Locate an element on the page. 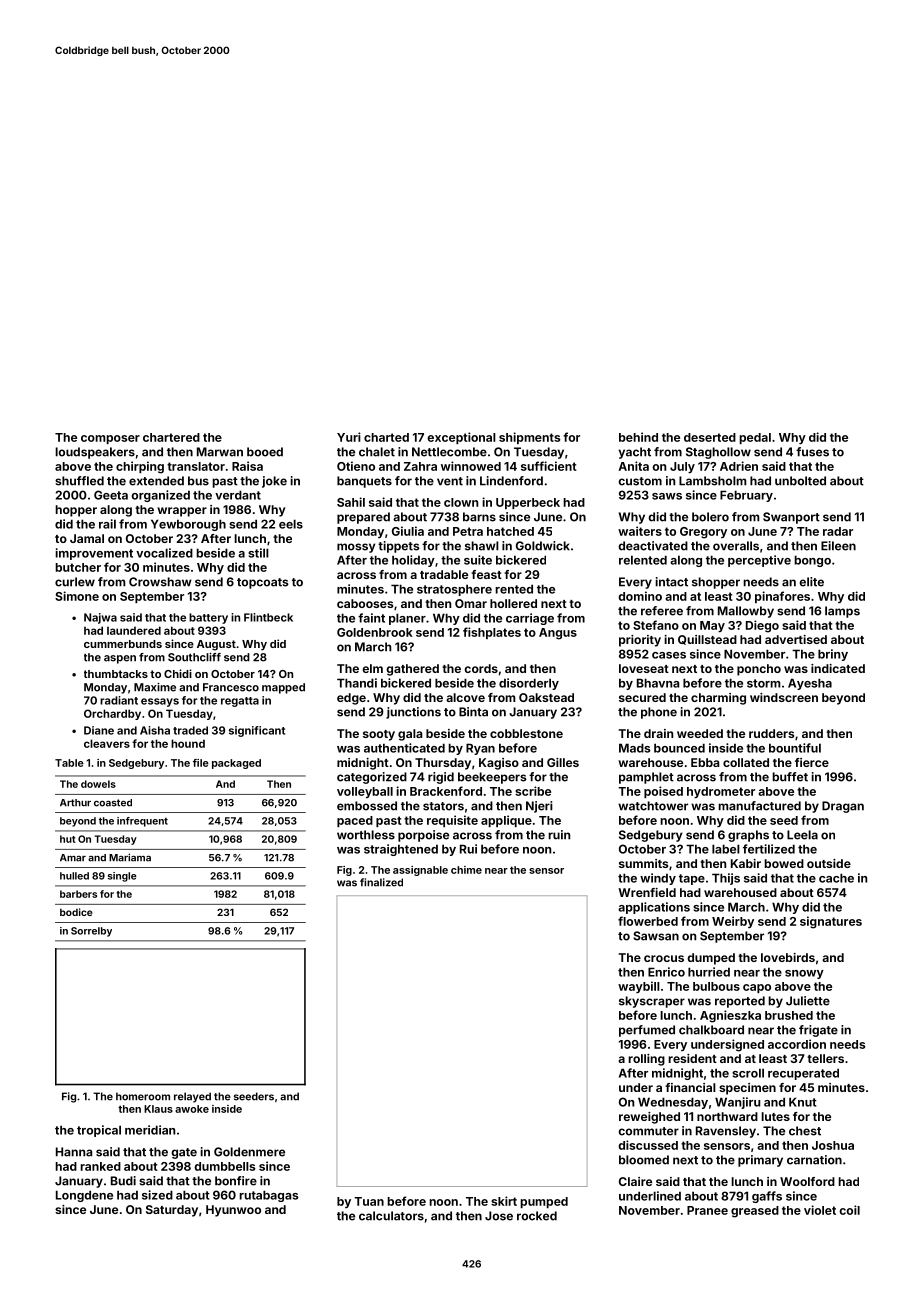 The height and width of the document is (1308, 924). rolling is located at coordinates (646, 1060).
